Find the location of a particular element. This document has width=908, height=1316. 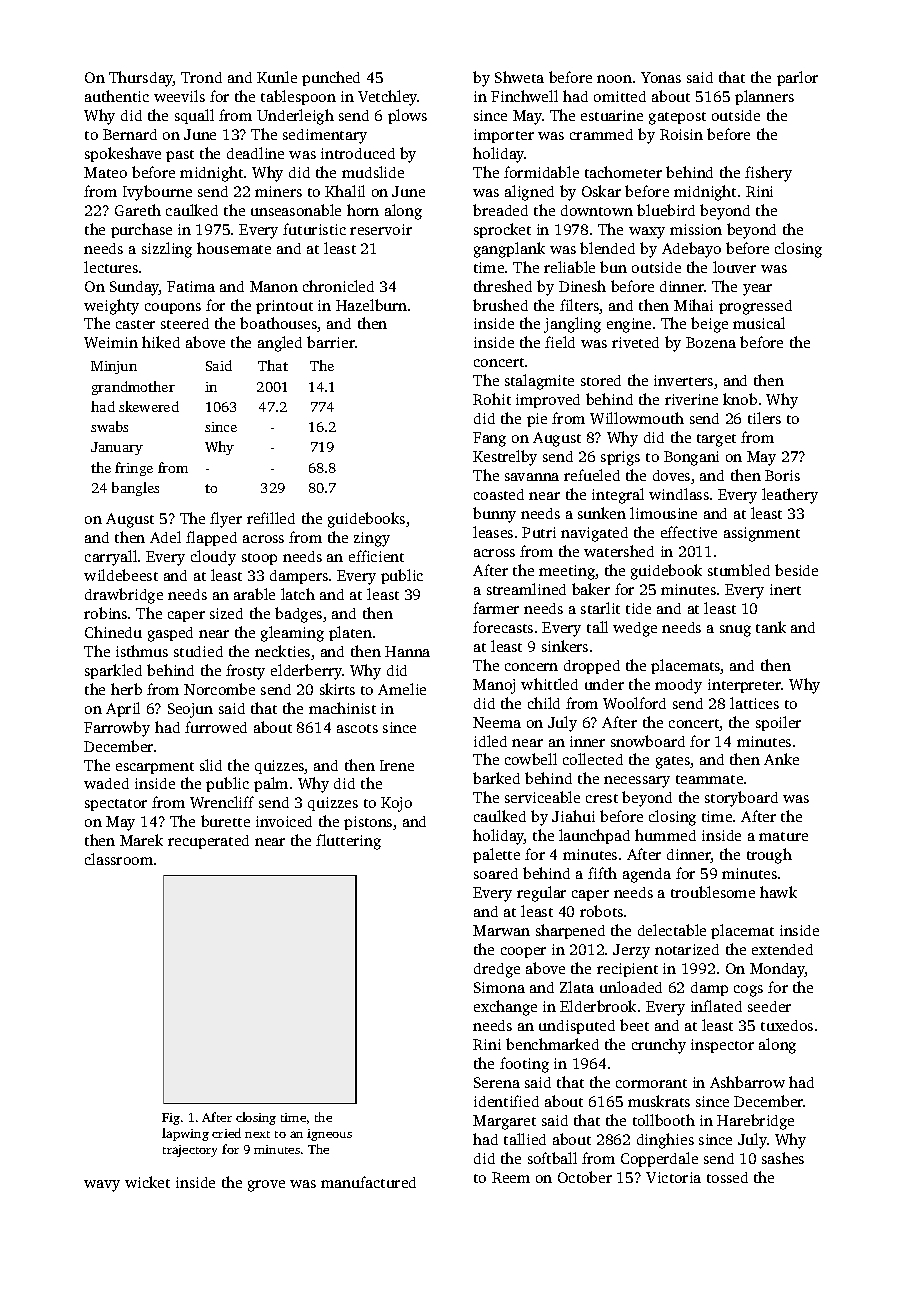

omitted is located at coordinates (620, 96).
